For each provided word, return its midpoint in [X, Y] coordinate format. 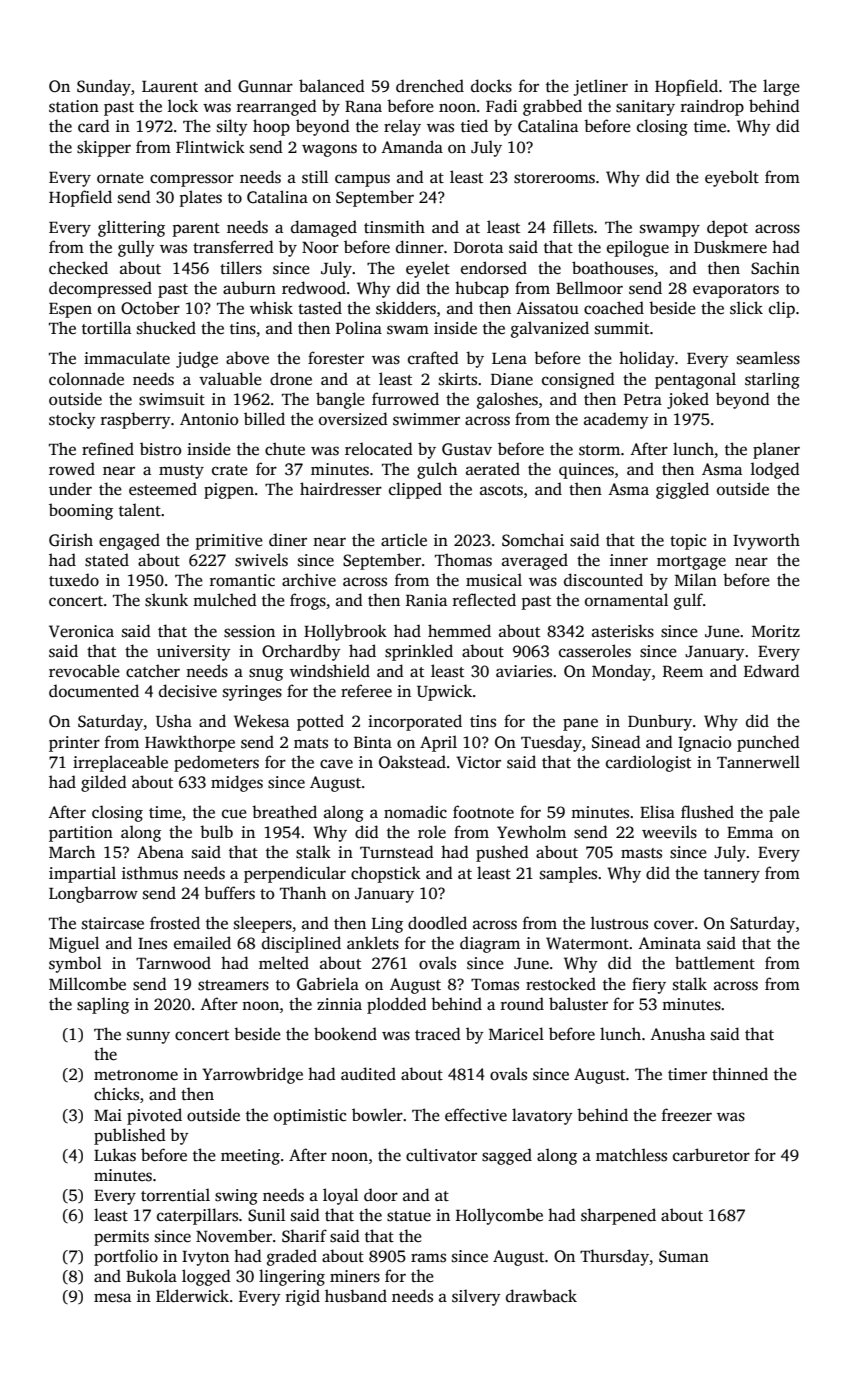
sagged [507, 1156]
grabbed [552, 107]
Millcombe [87, 984]
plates [201, 198]
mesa [112, 1298]
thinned [740, 1074]
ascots [501, 490]
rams [428, 1258]
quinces [586, 471]
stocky [72, 420]
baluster [578, 1004]
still [315, 177]
